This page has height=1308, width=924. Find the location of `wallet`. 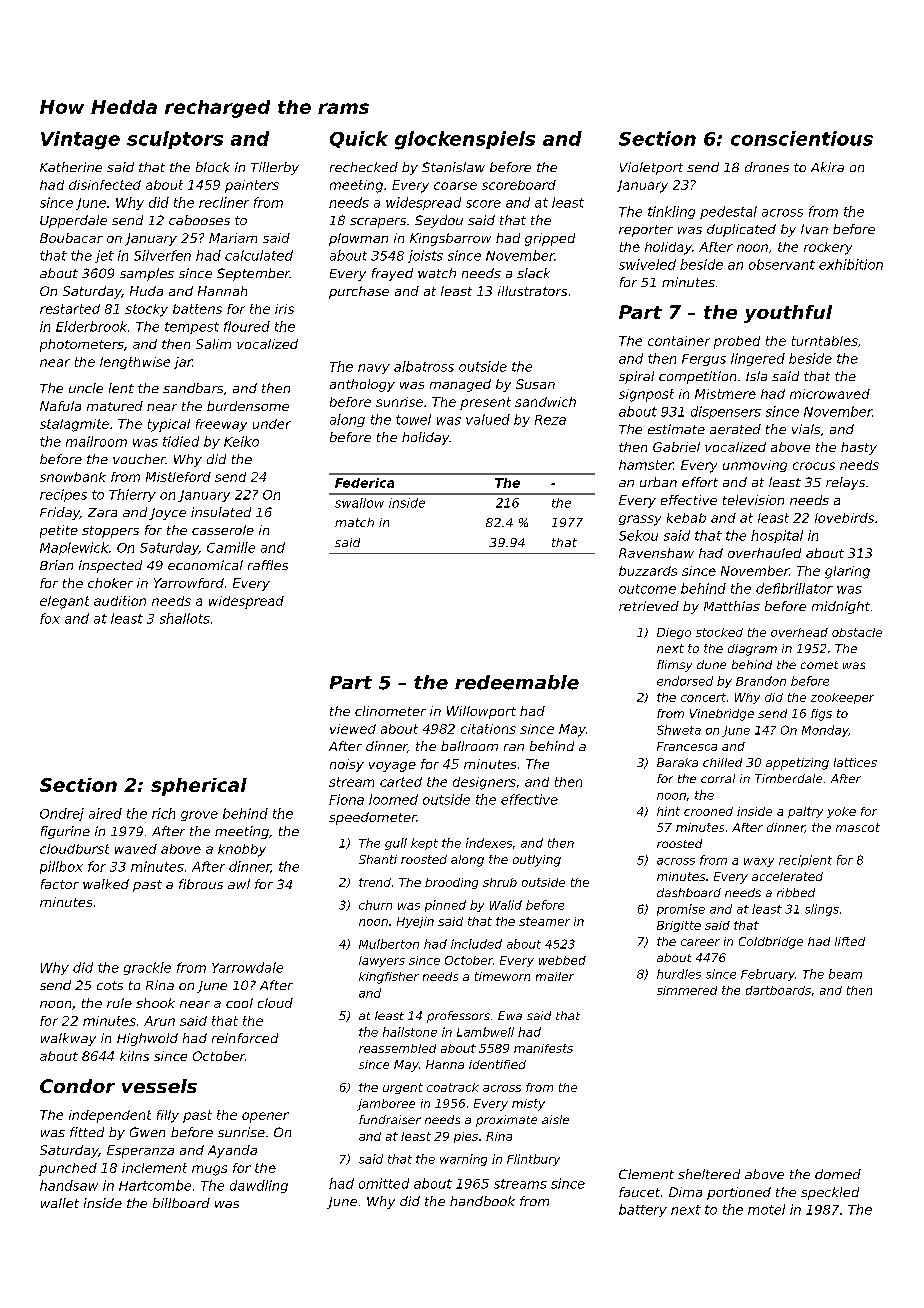

wallet is located at coordinates (60, 1203).
